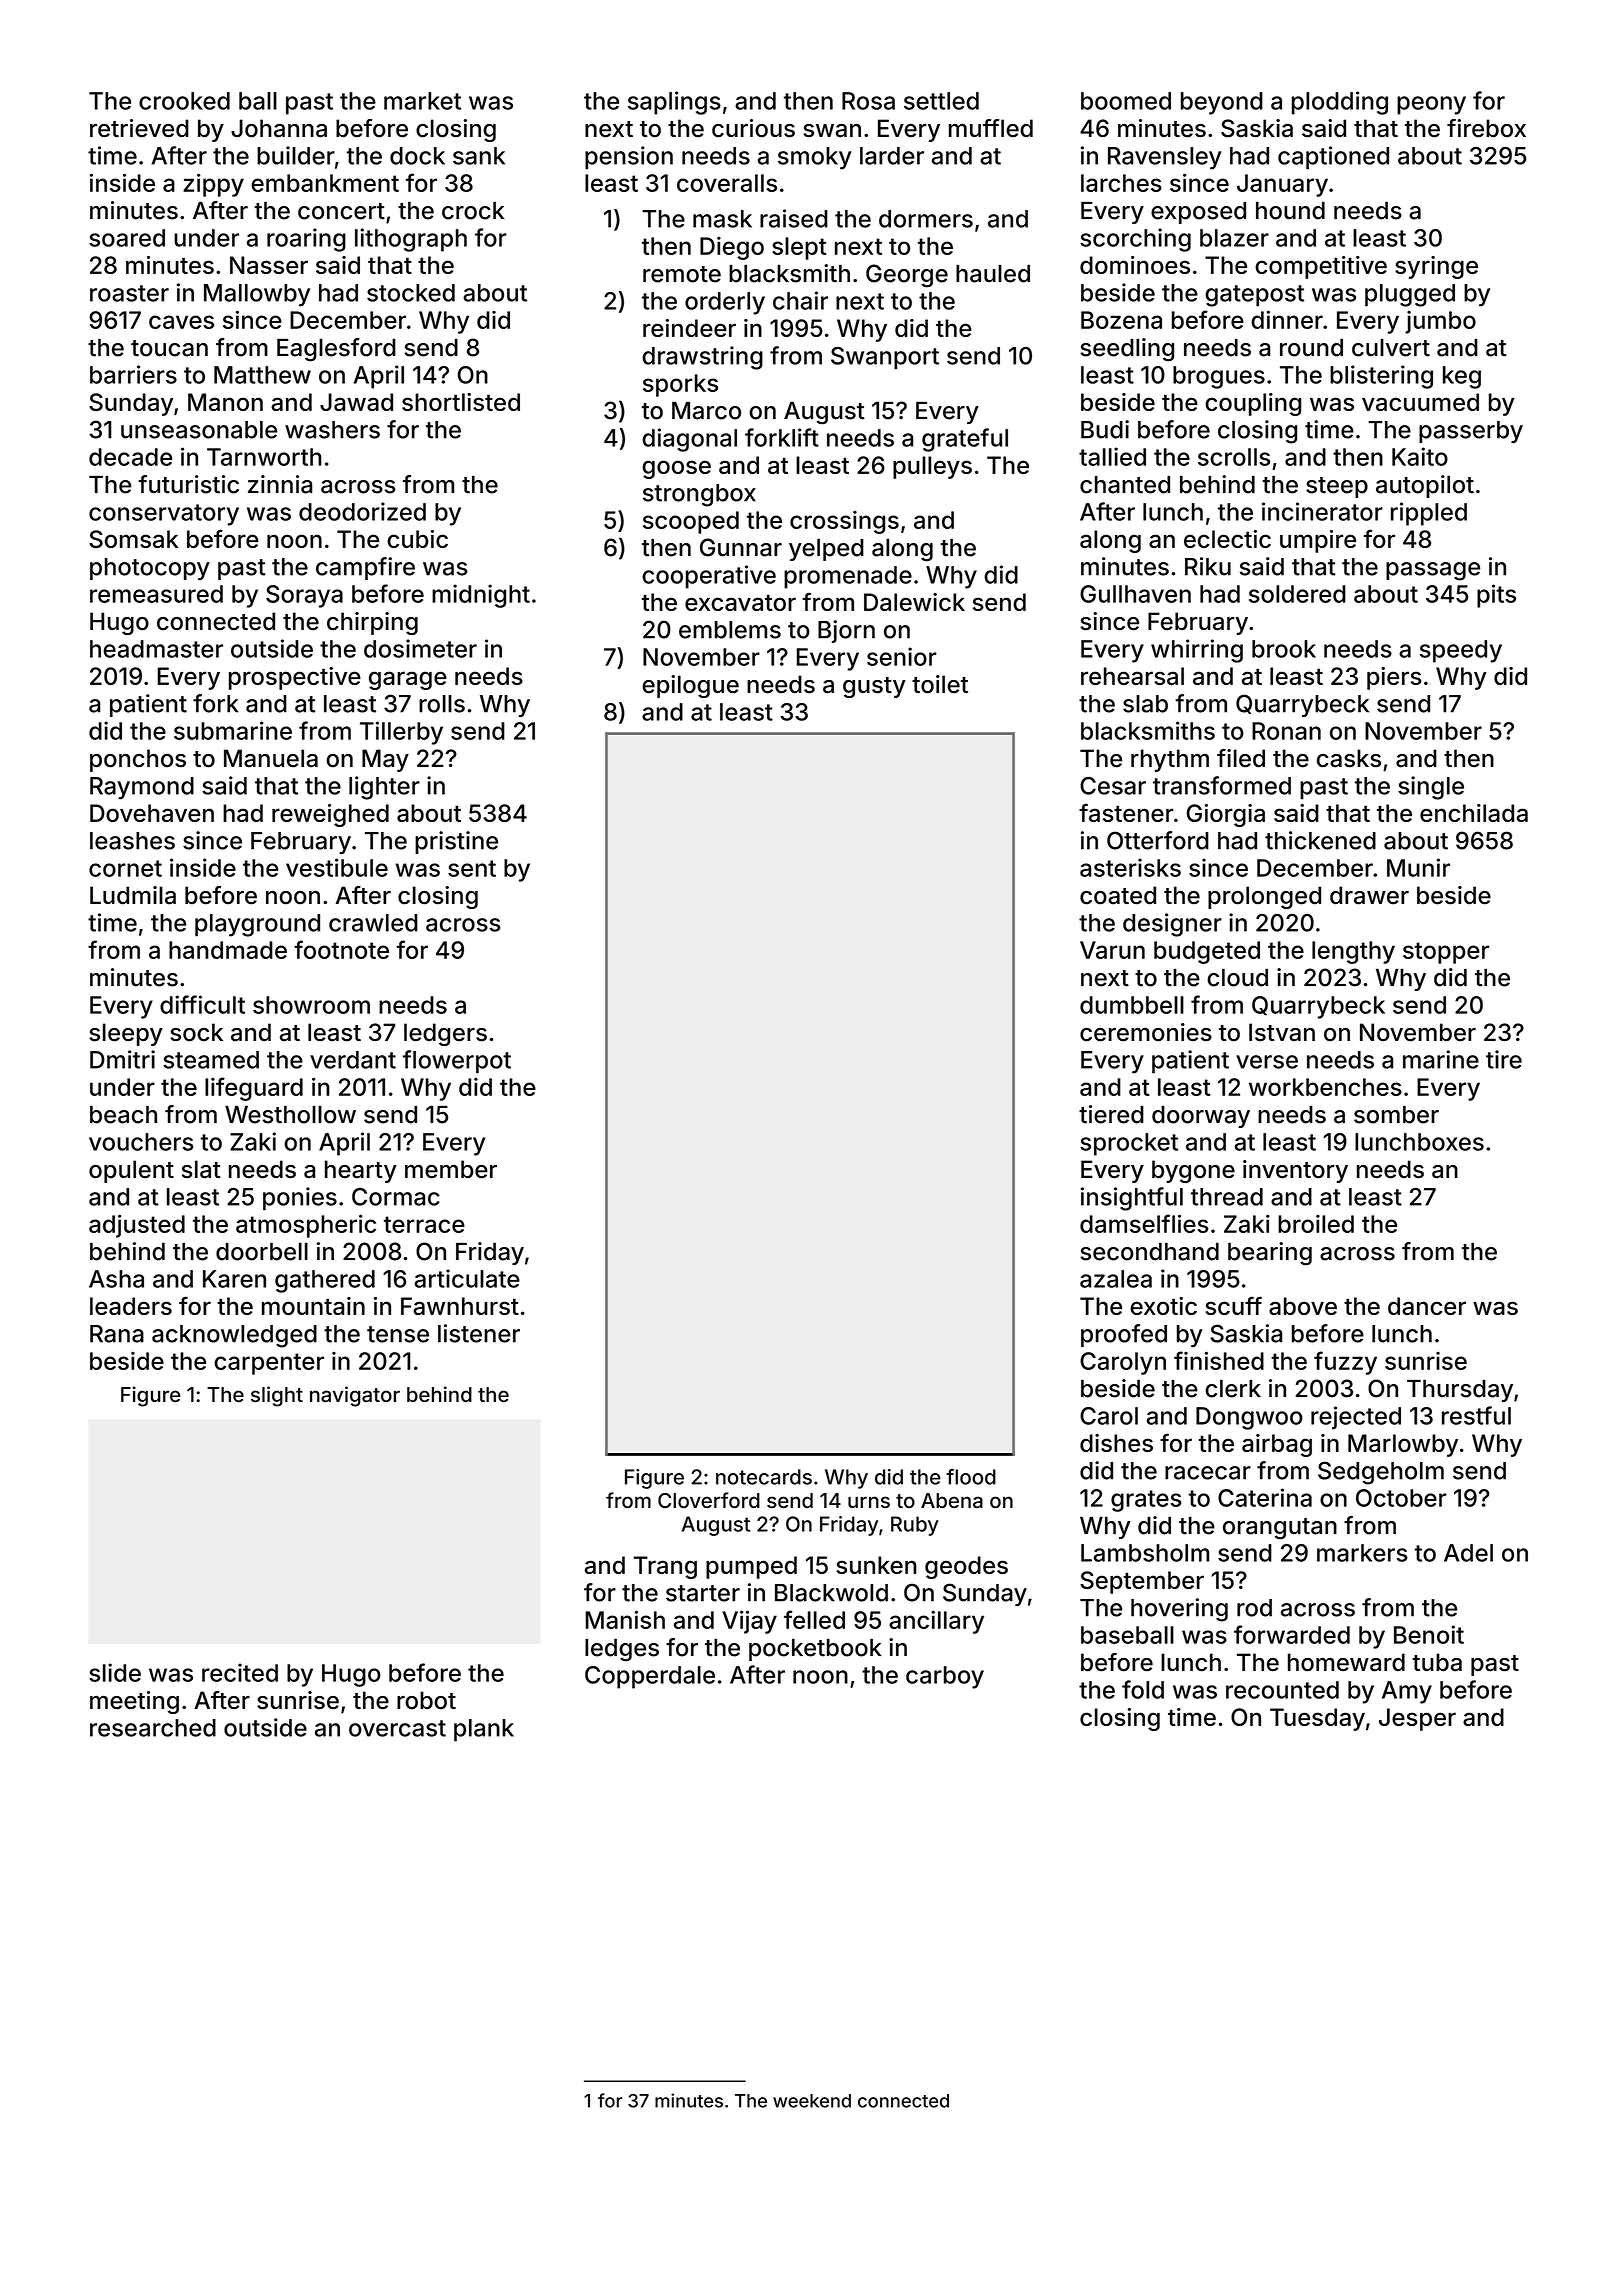  Describe the element at coordinates (709, 577) in the document. I see `cooperative` at that location.
